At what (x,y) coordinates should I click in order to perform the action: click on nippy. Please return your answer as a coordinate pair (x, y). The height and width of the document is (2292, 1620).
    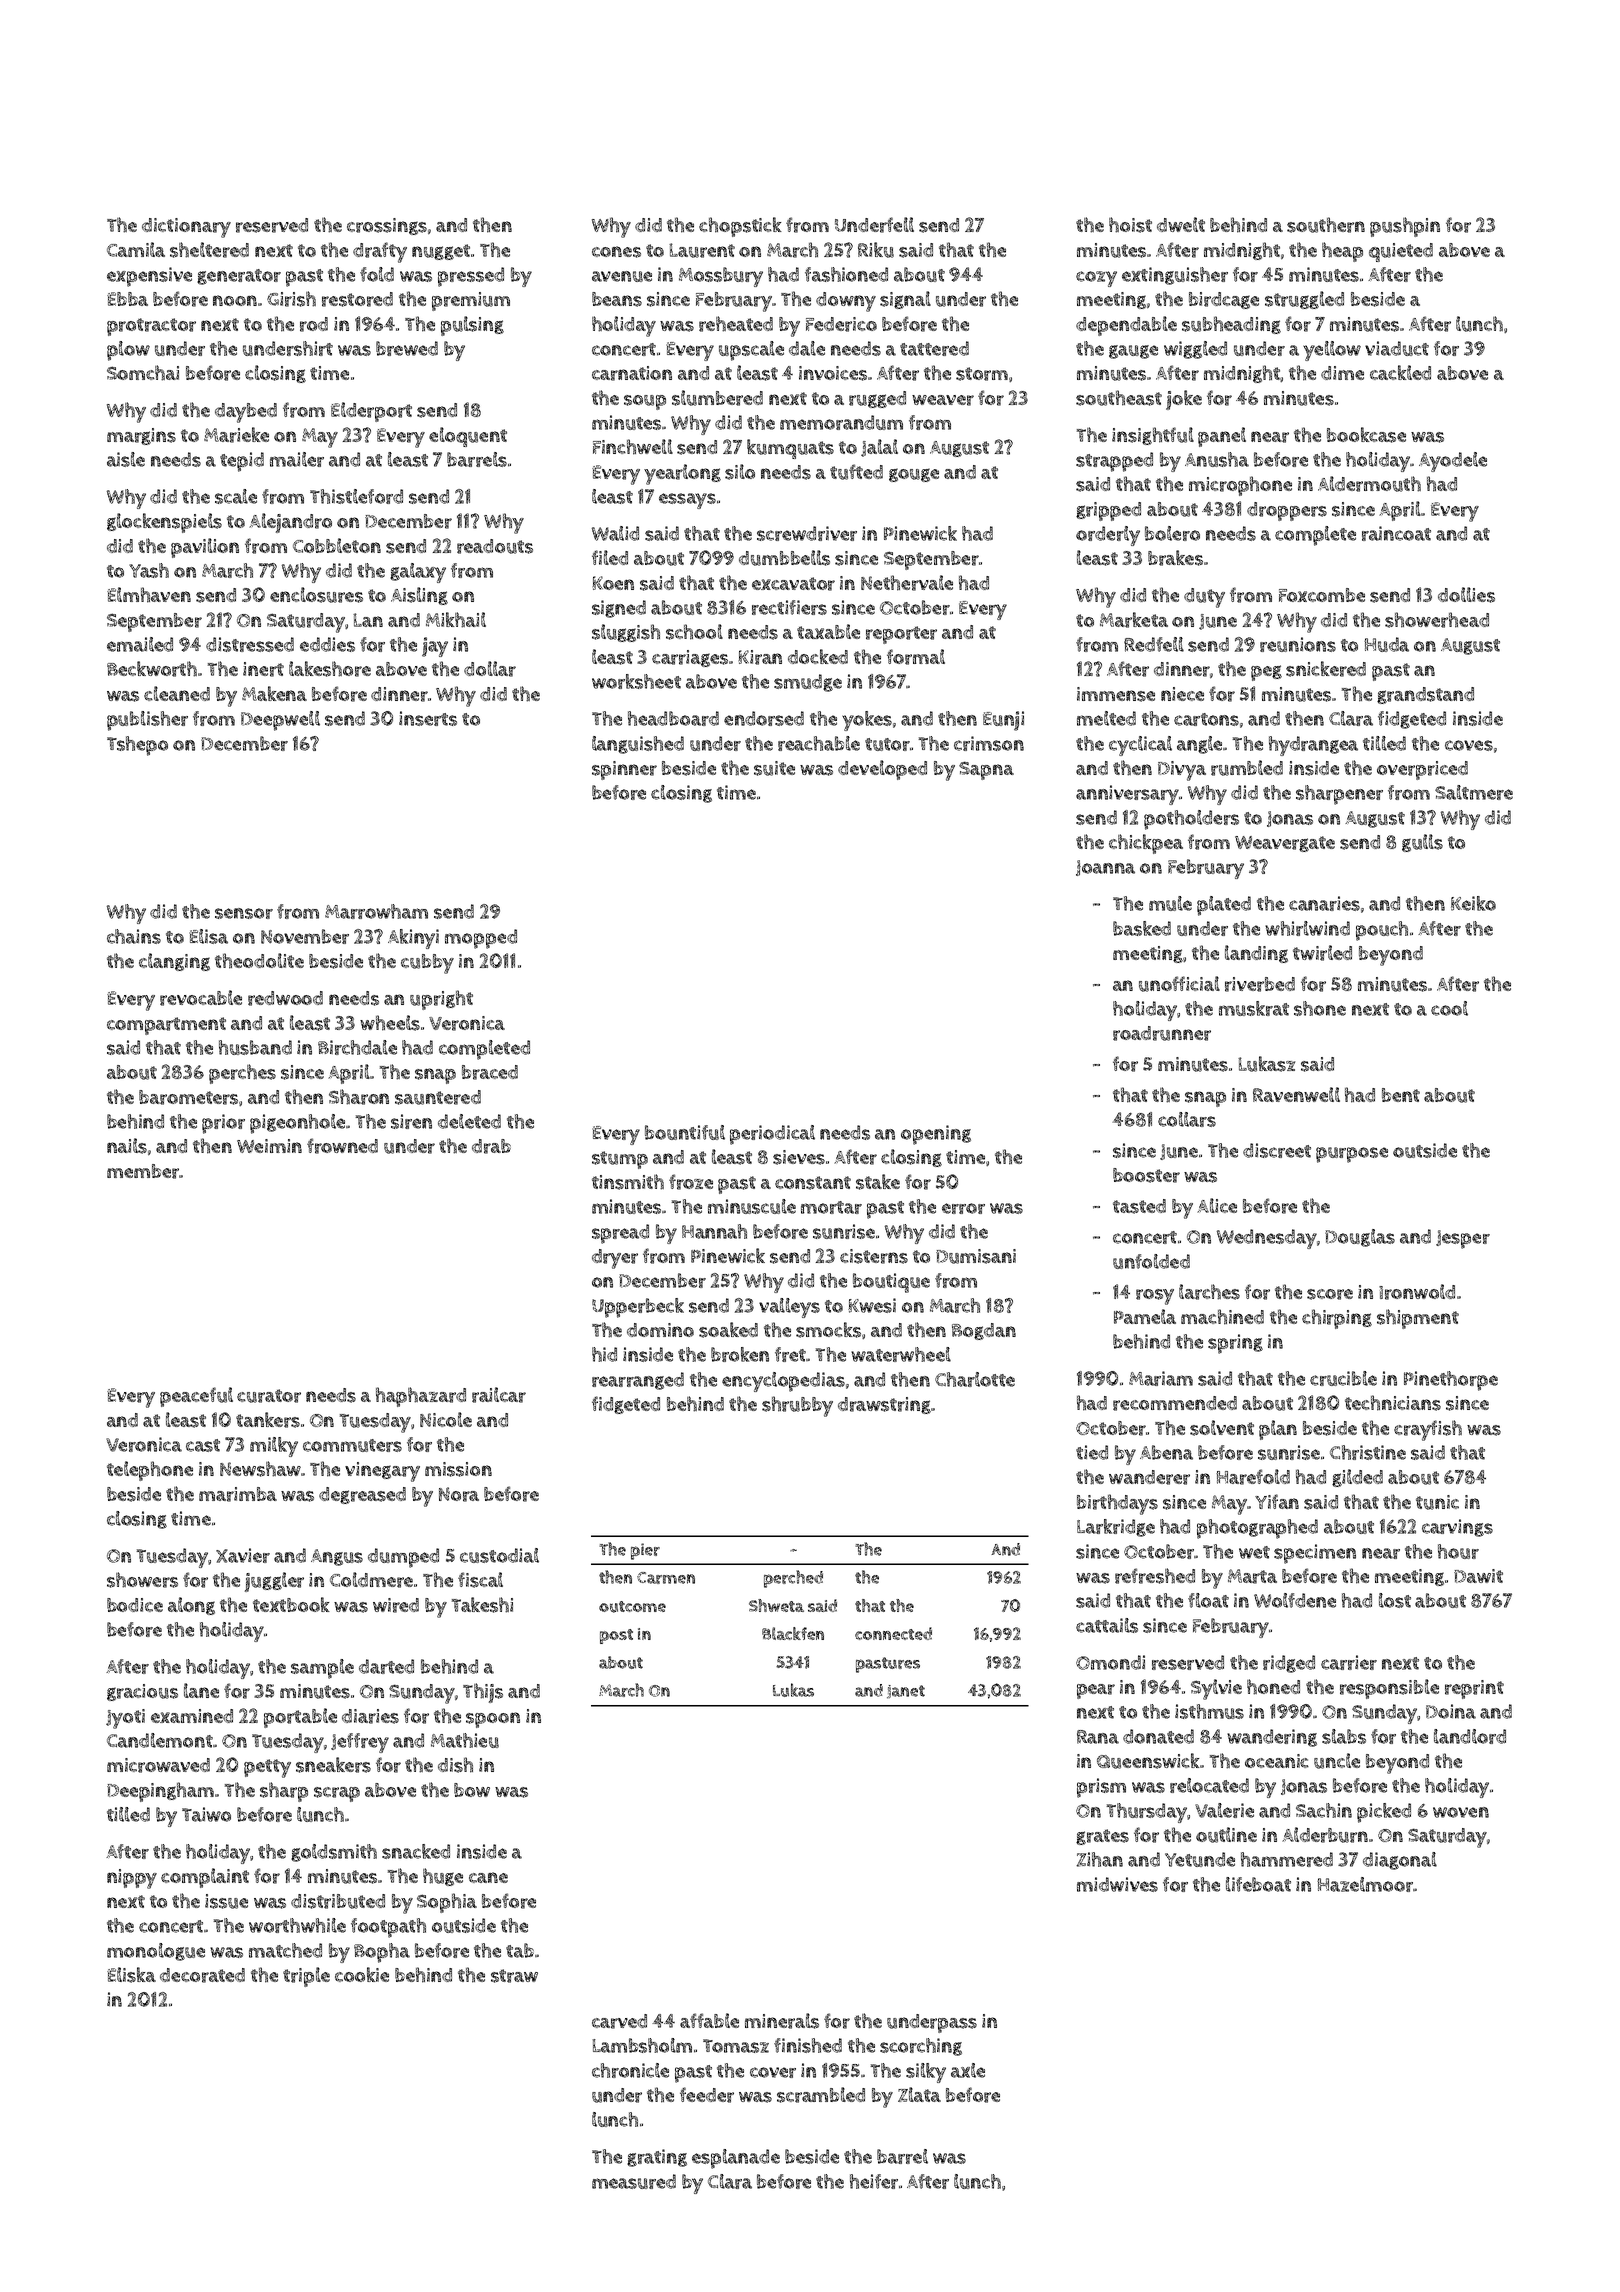
    Looking at the image, I should click on (132, 1879).
